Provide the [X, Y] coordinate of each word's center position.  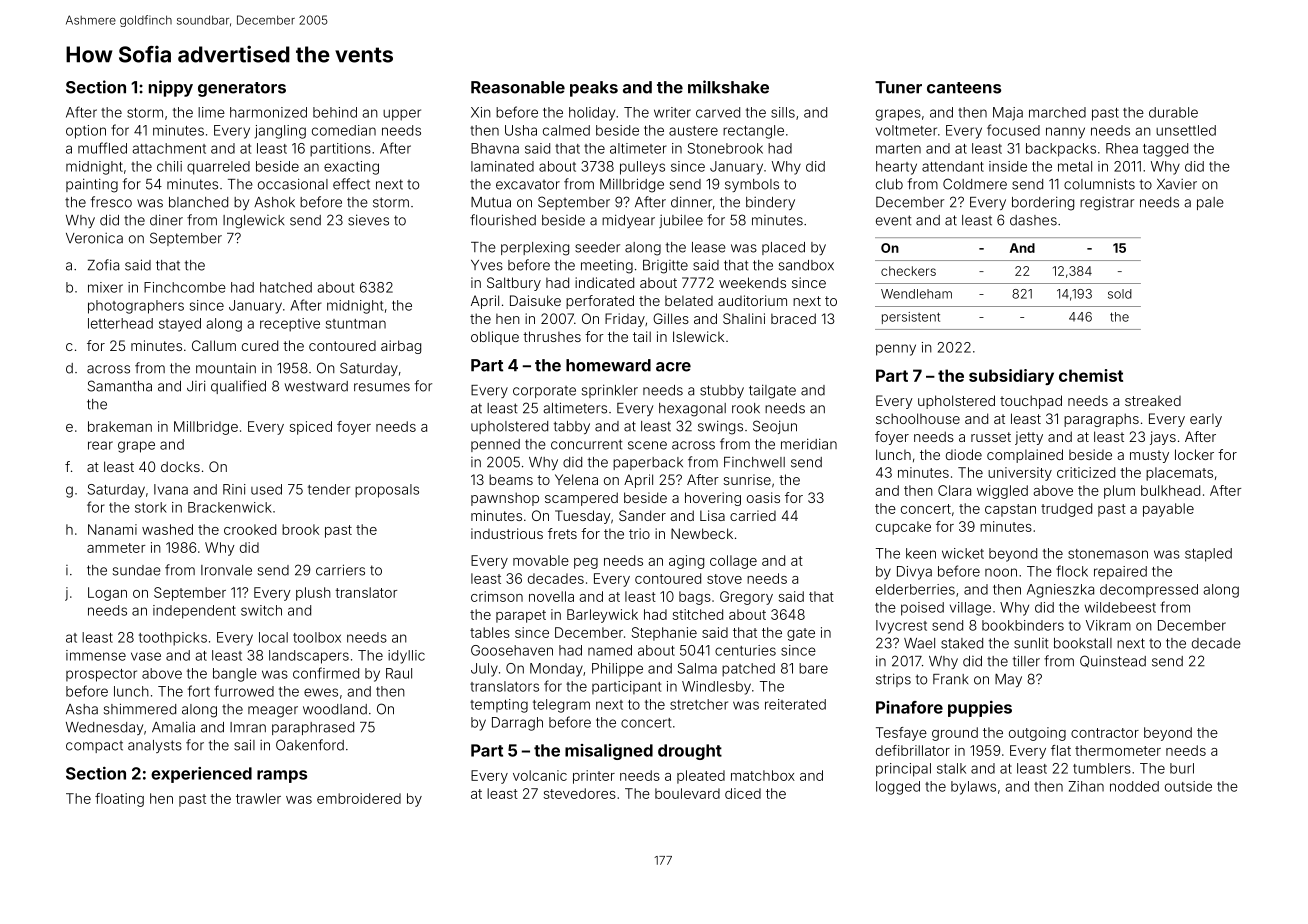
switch [261, 610]
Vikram [1108, 625]
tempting [499, 706]
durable [1173, 112]
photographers [136, 307]
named [610, 650]
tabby [572, 427]
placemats [1179, 474]
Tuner [898, 87]
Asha [82, 709]
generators [242, 89]
